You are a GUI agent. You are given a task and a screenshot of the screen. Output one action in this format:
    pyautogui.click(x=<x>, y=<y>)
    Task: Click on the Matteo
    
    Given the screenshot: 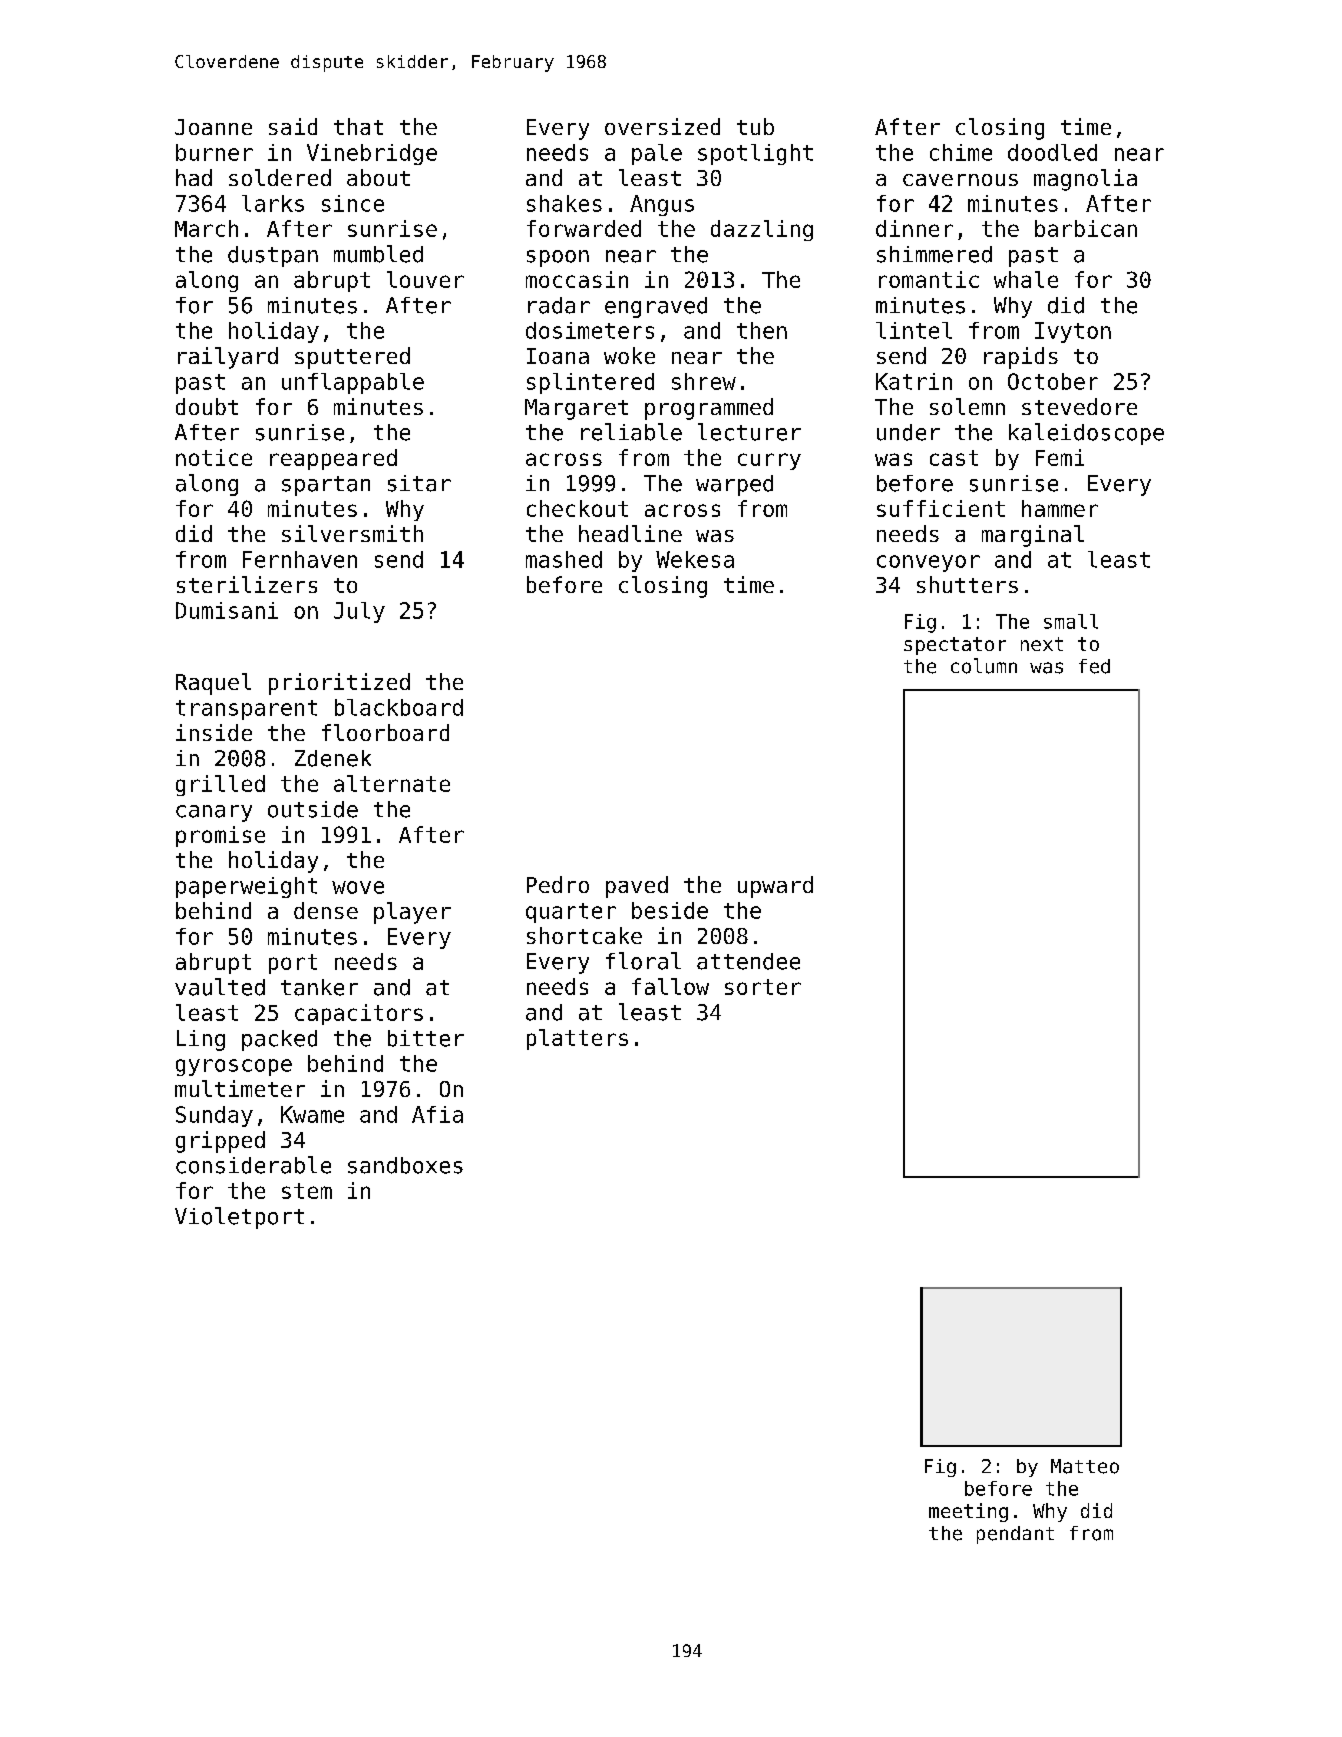 What is the action you would take?
    pyautogui.click(x=1085, y=1466)
